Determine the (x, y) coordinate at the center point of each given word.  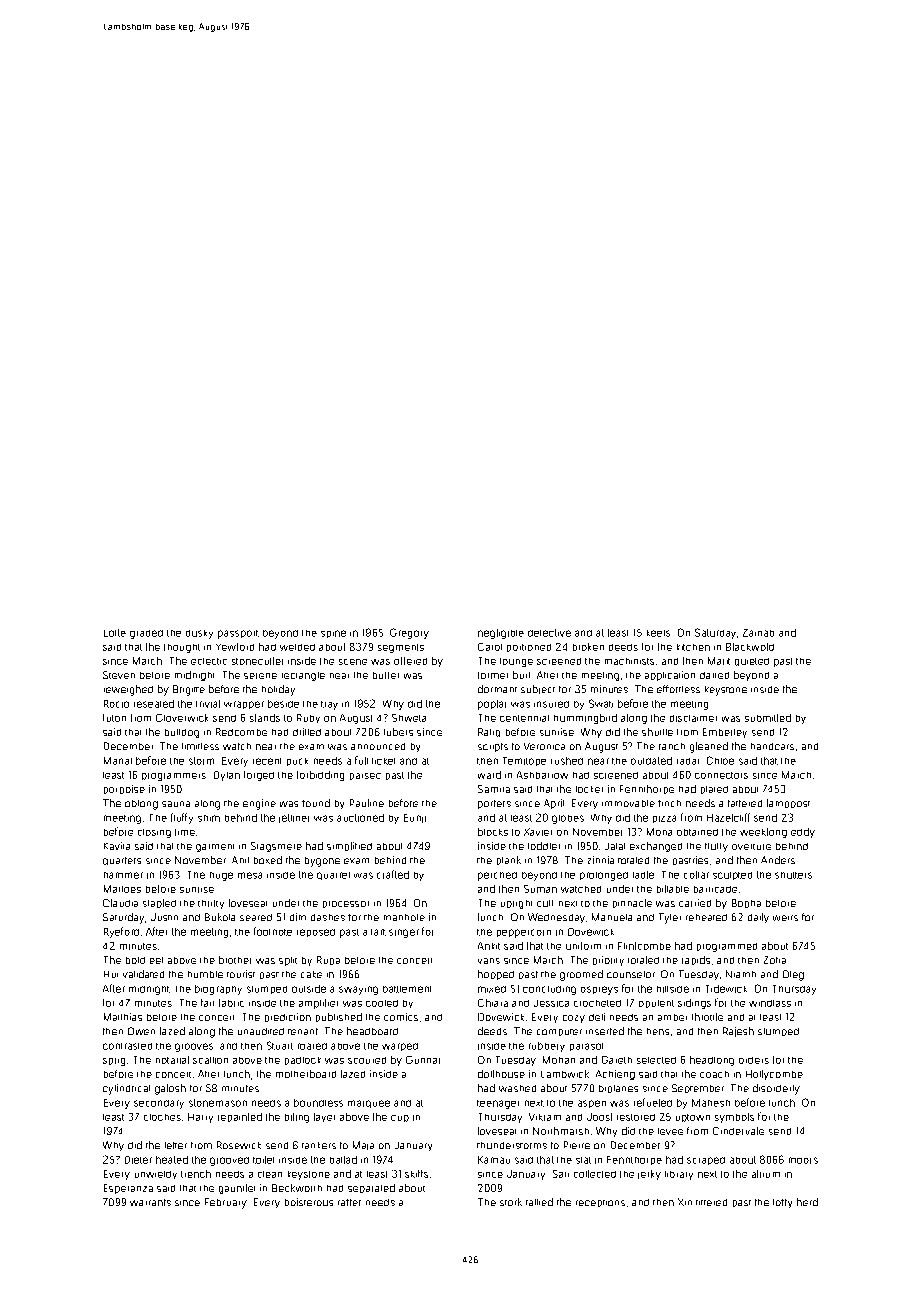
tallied (539, 1202)
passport (238, 634)
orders (754, 1060)
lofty (782, 1203)
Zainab (758, 633)
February (226, 1203)
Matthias (123, 1017)
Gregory (409, 633)
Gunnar (423, 1060)
